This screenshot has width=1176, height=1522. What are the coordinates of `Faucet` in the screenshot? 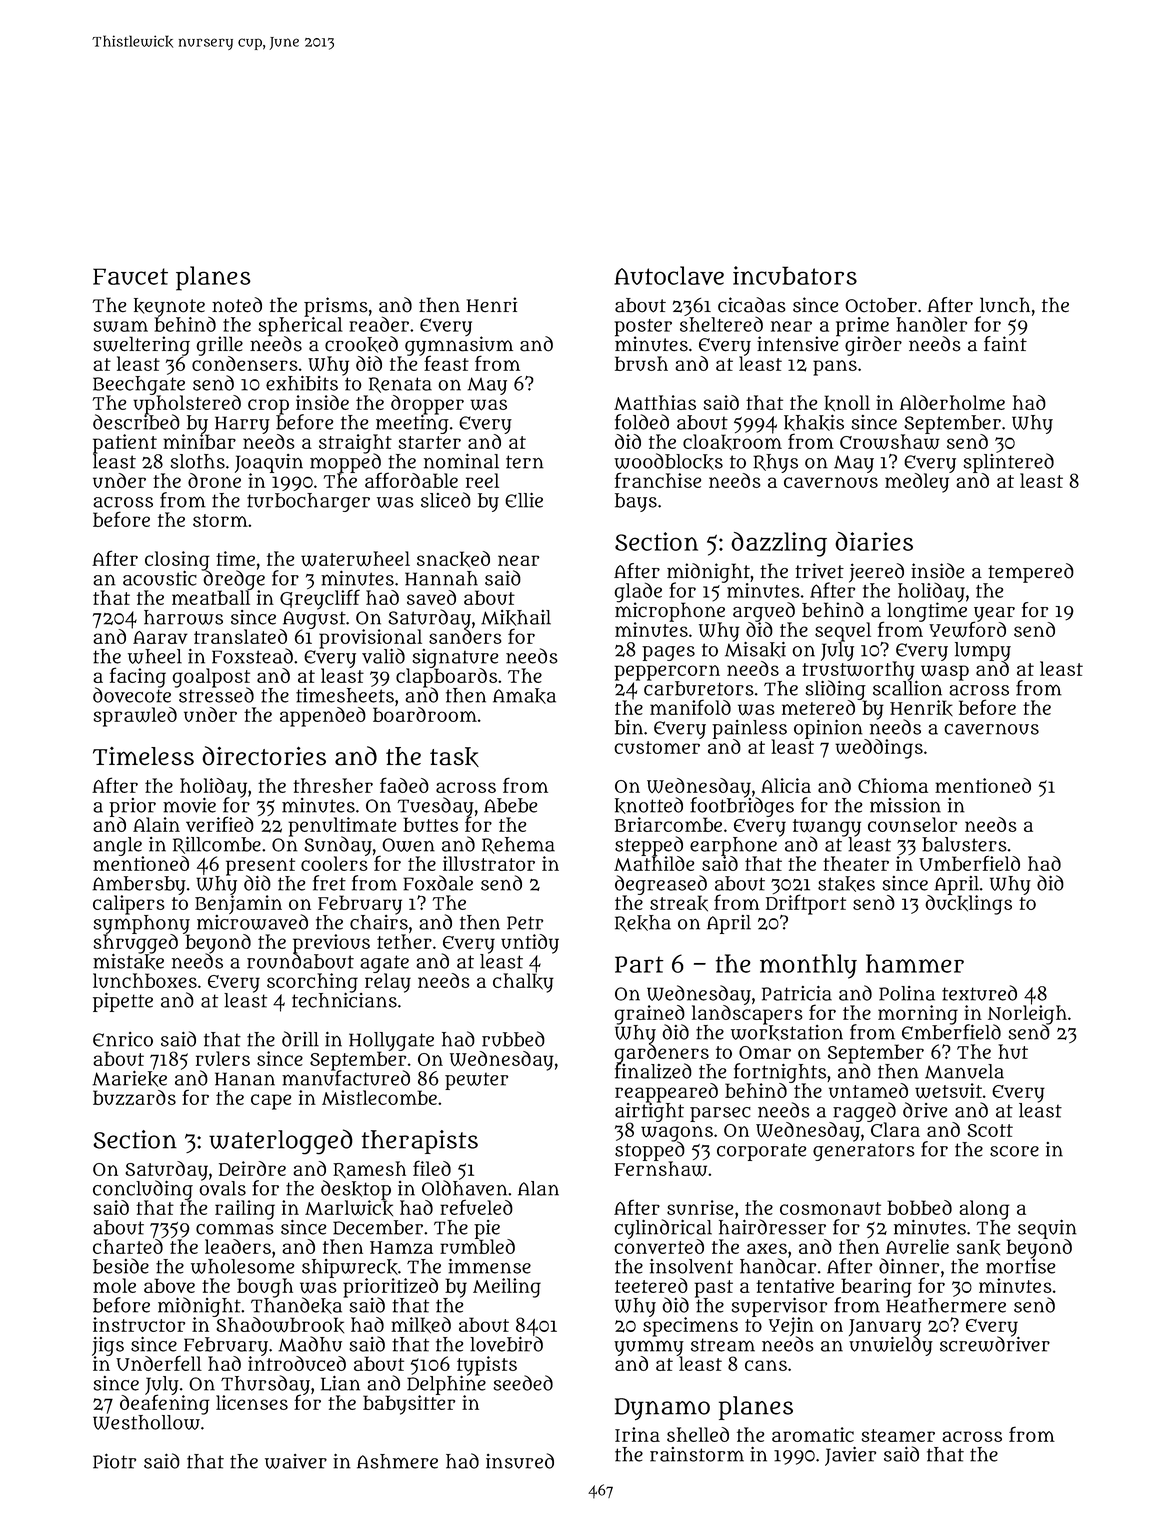 It's located at (130, 276).
